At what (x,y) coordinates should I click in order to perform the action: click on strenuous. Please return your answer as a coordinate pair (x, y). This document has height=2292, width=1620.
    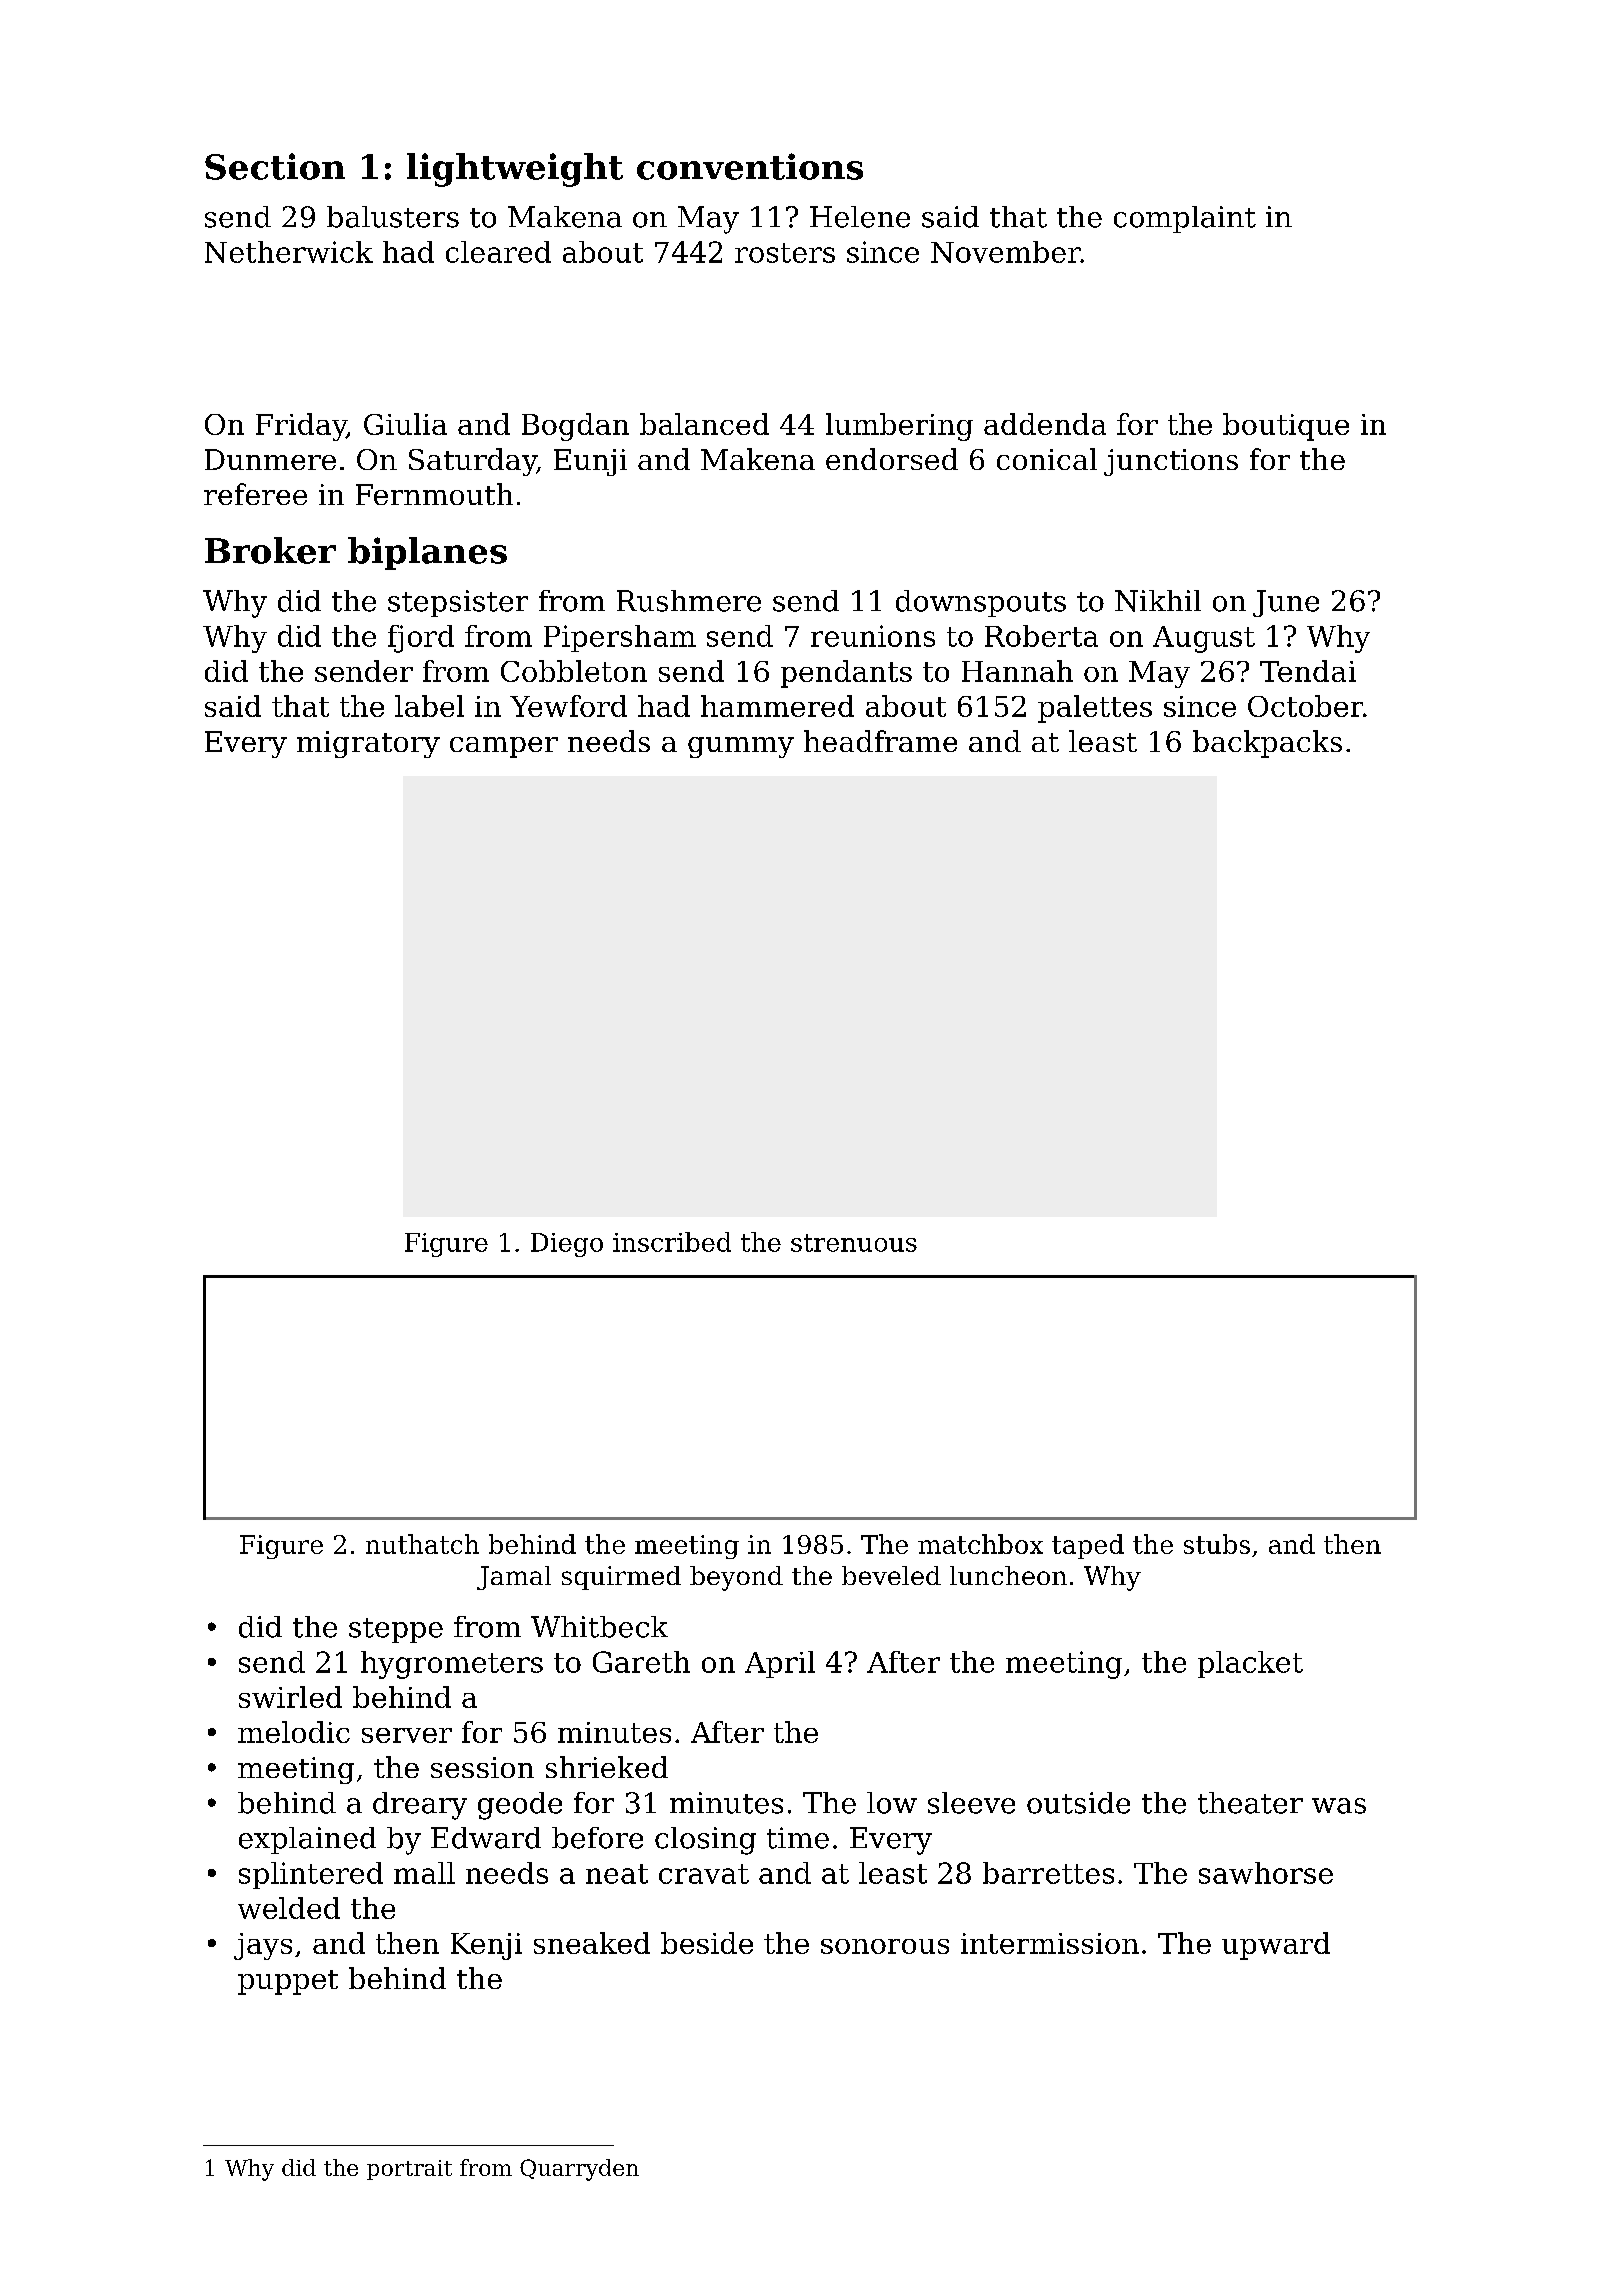
    Looking at the image, I should click on (854, 1243).
